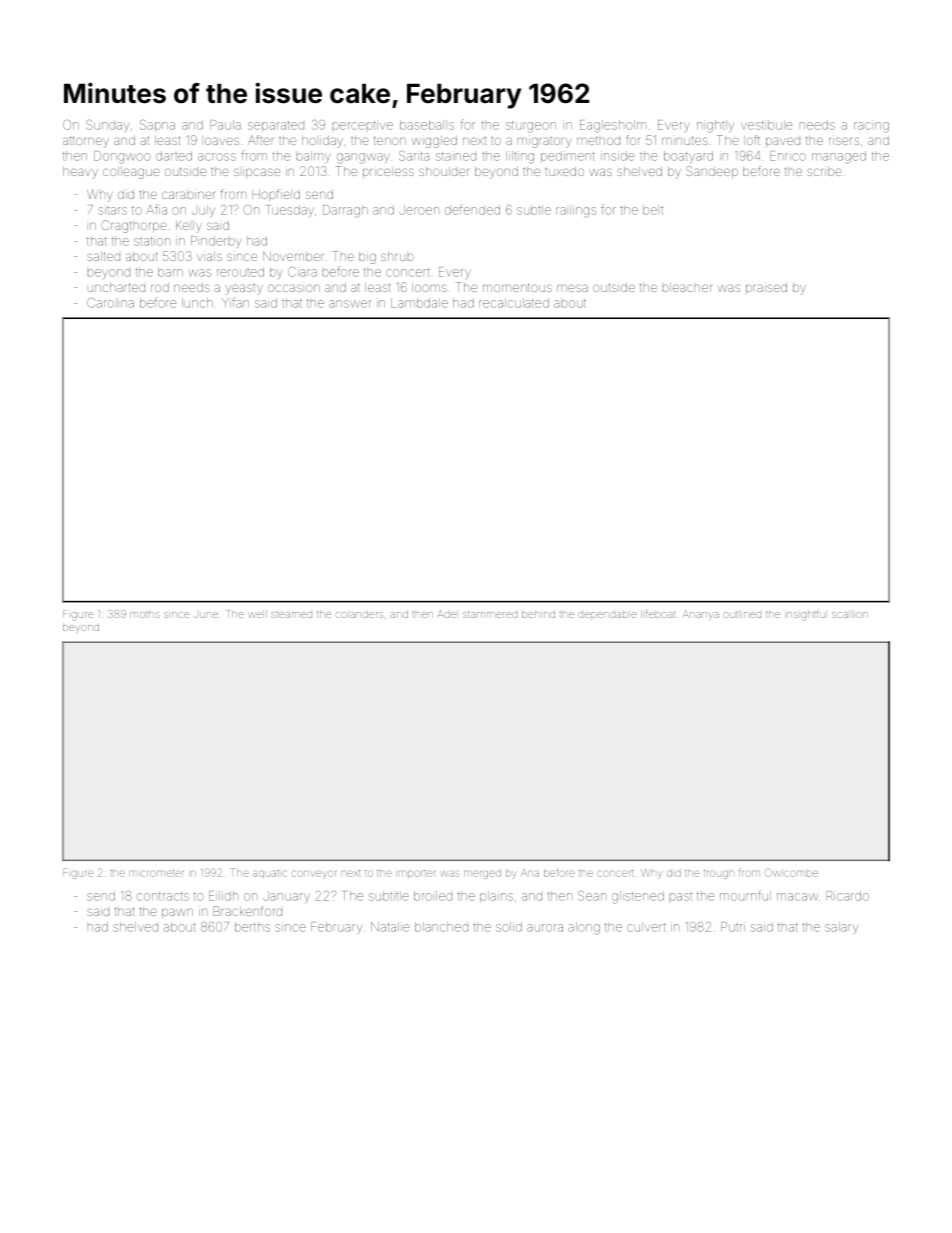 The image size is (952, 1233). Describe the element at coordinates (225, 125) in the page. I see `Paula` at that location.
